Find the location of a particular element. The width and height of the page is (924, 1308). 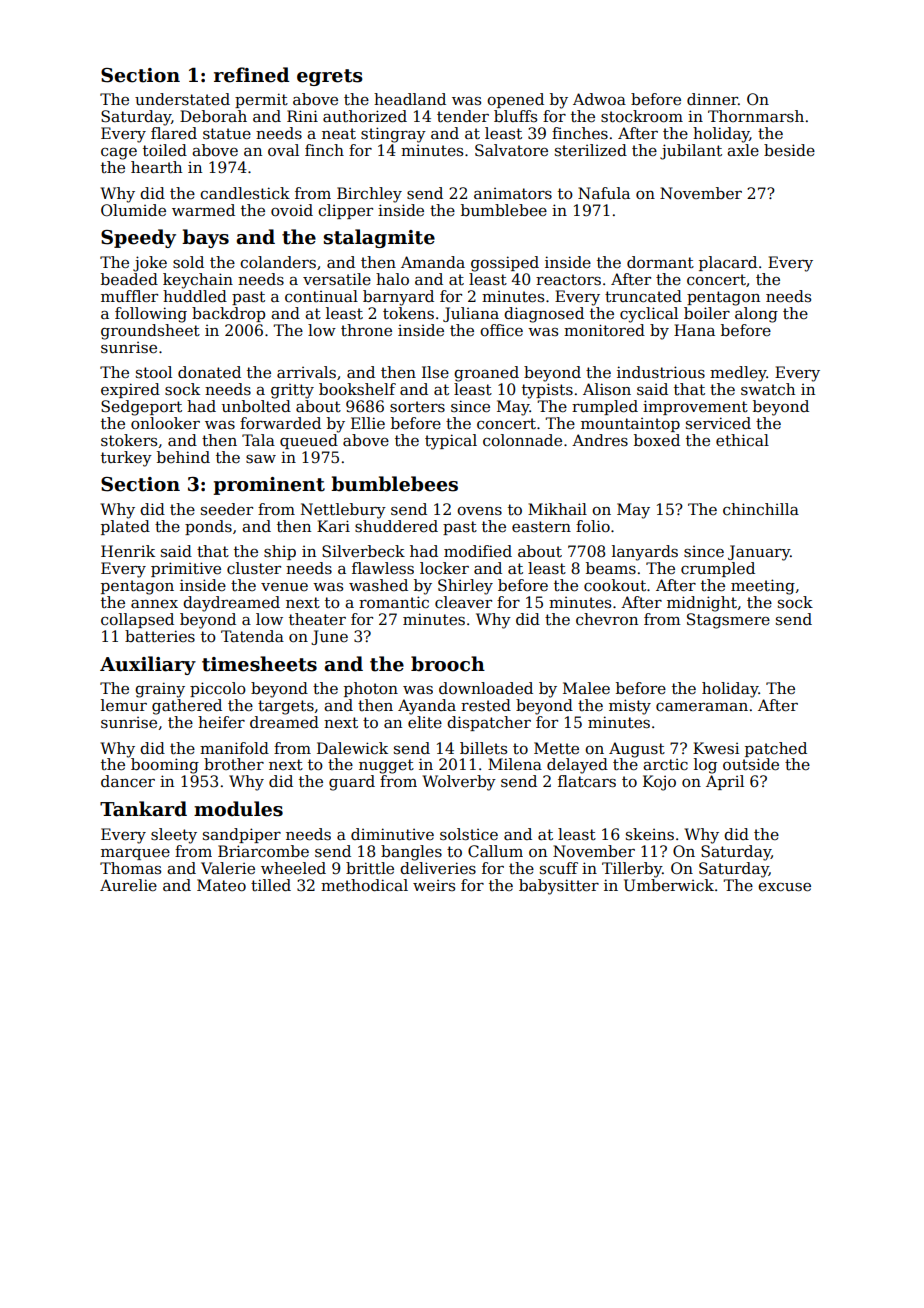

Tatenda is located at coordinates (252, 636).
